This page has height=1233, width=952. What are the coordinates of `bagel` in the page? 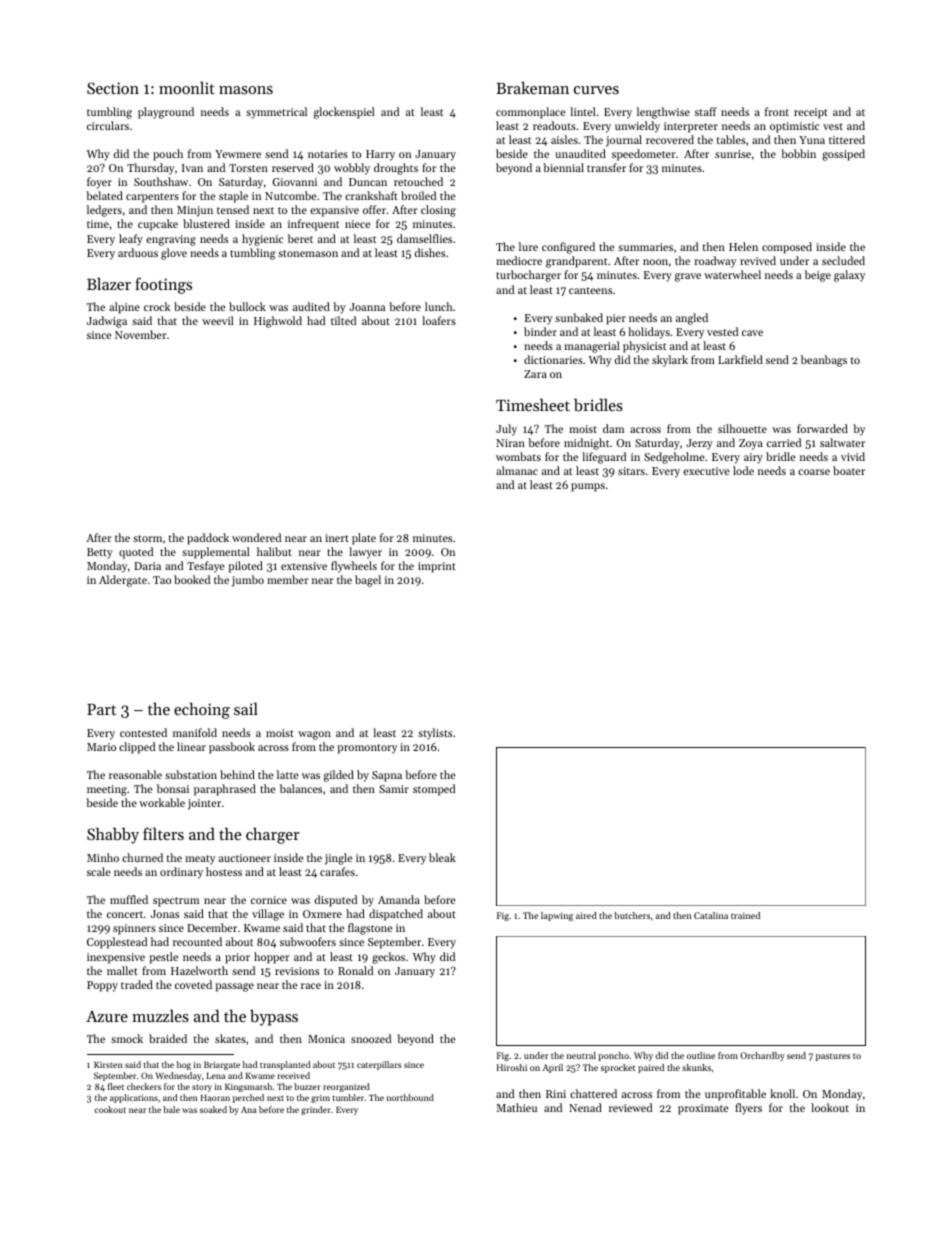 It's located at (368, 581).
